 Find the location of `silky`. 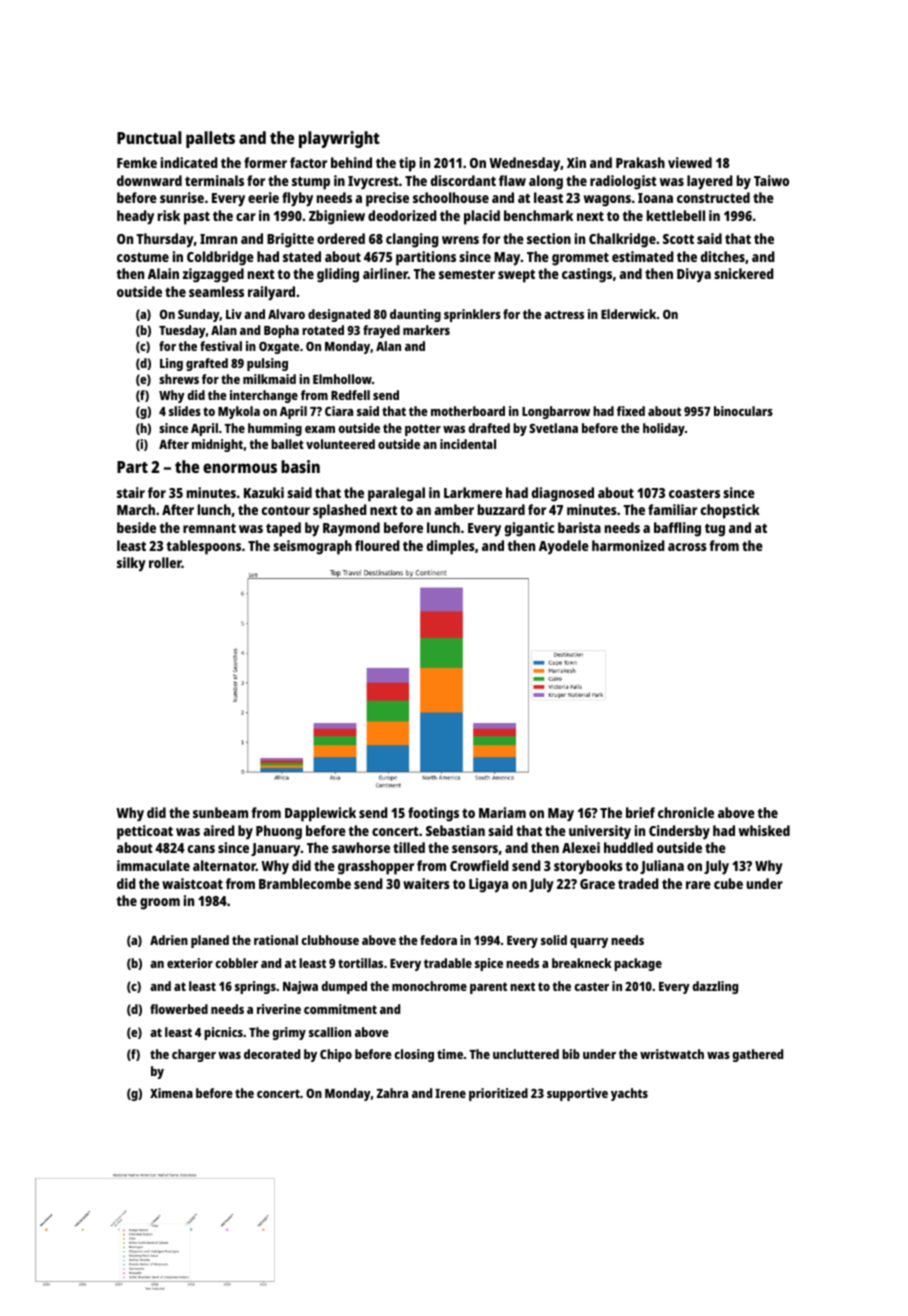

silky is located at coordinates (131, 564).
